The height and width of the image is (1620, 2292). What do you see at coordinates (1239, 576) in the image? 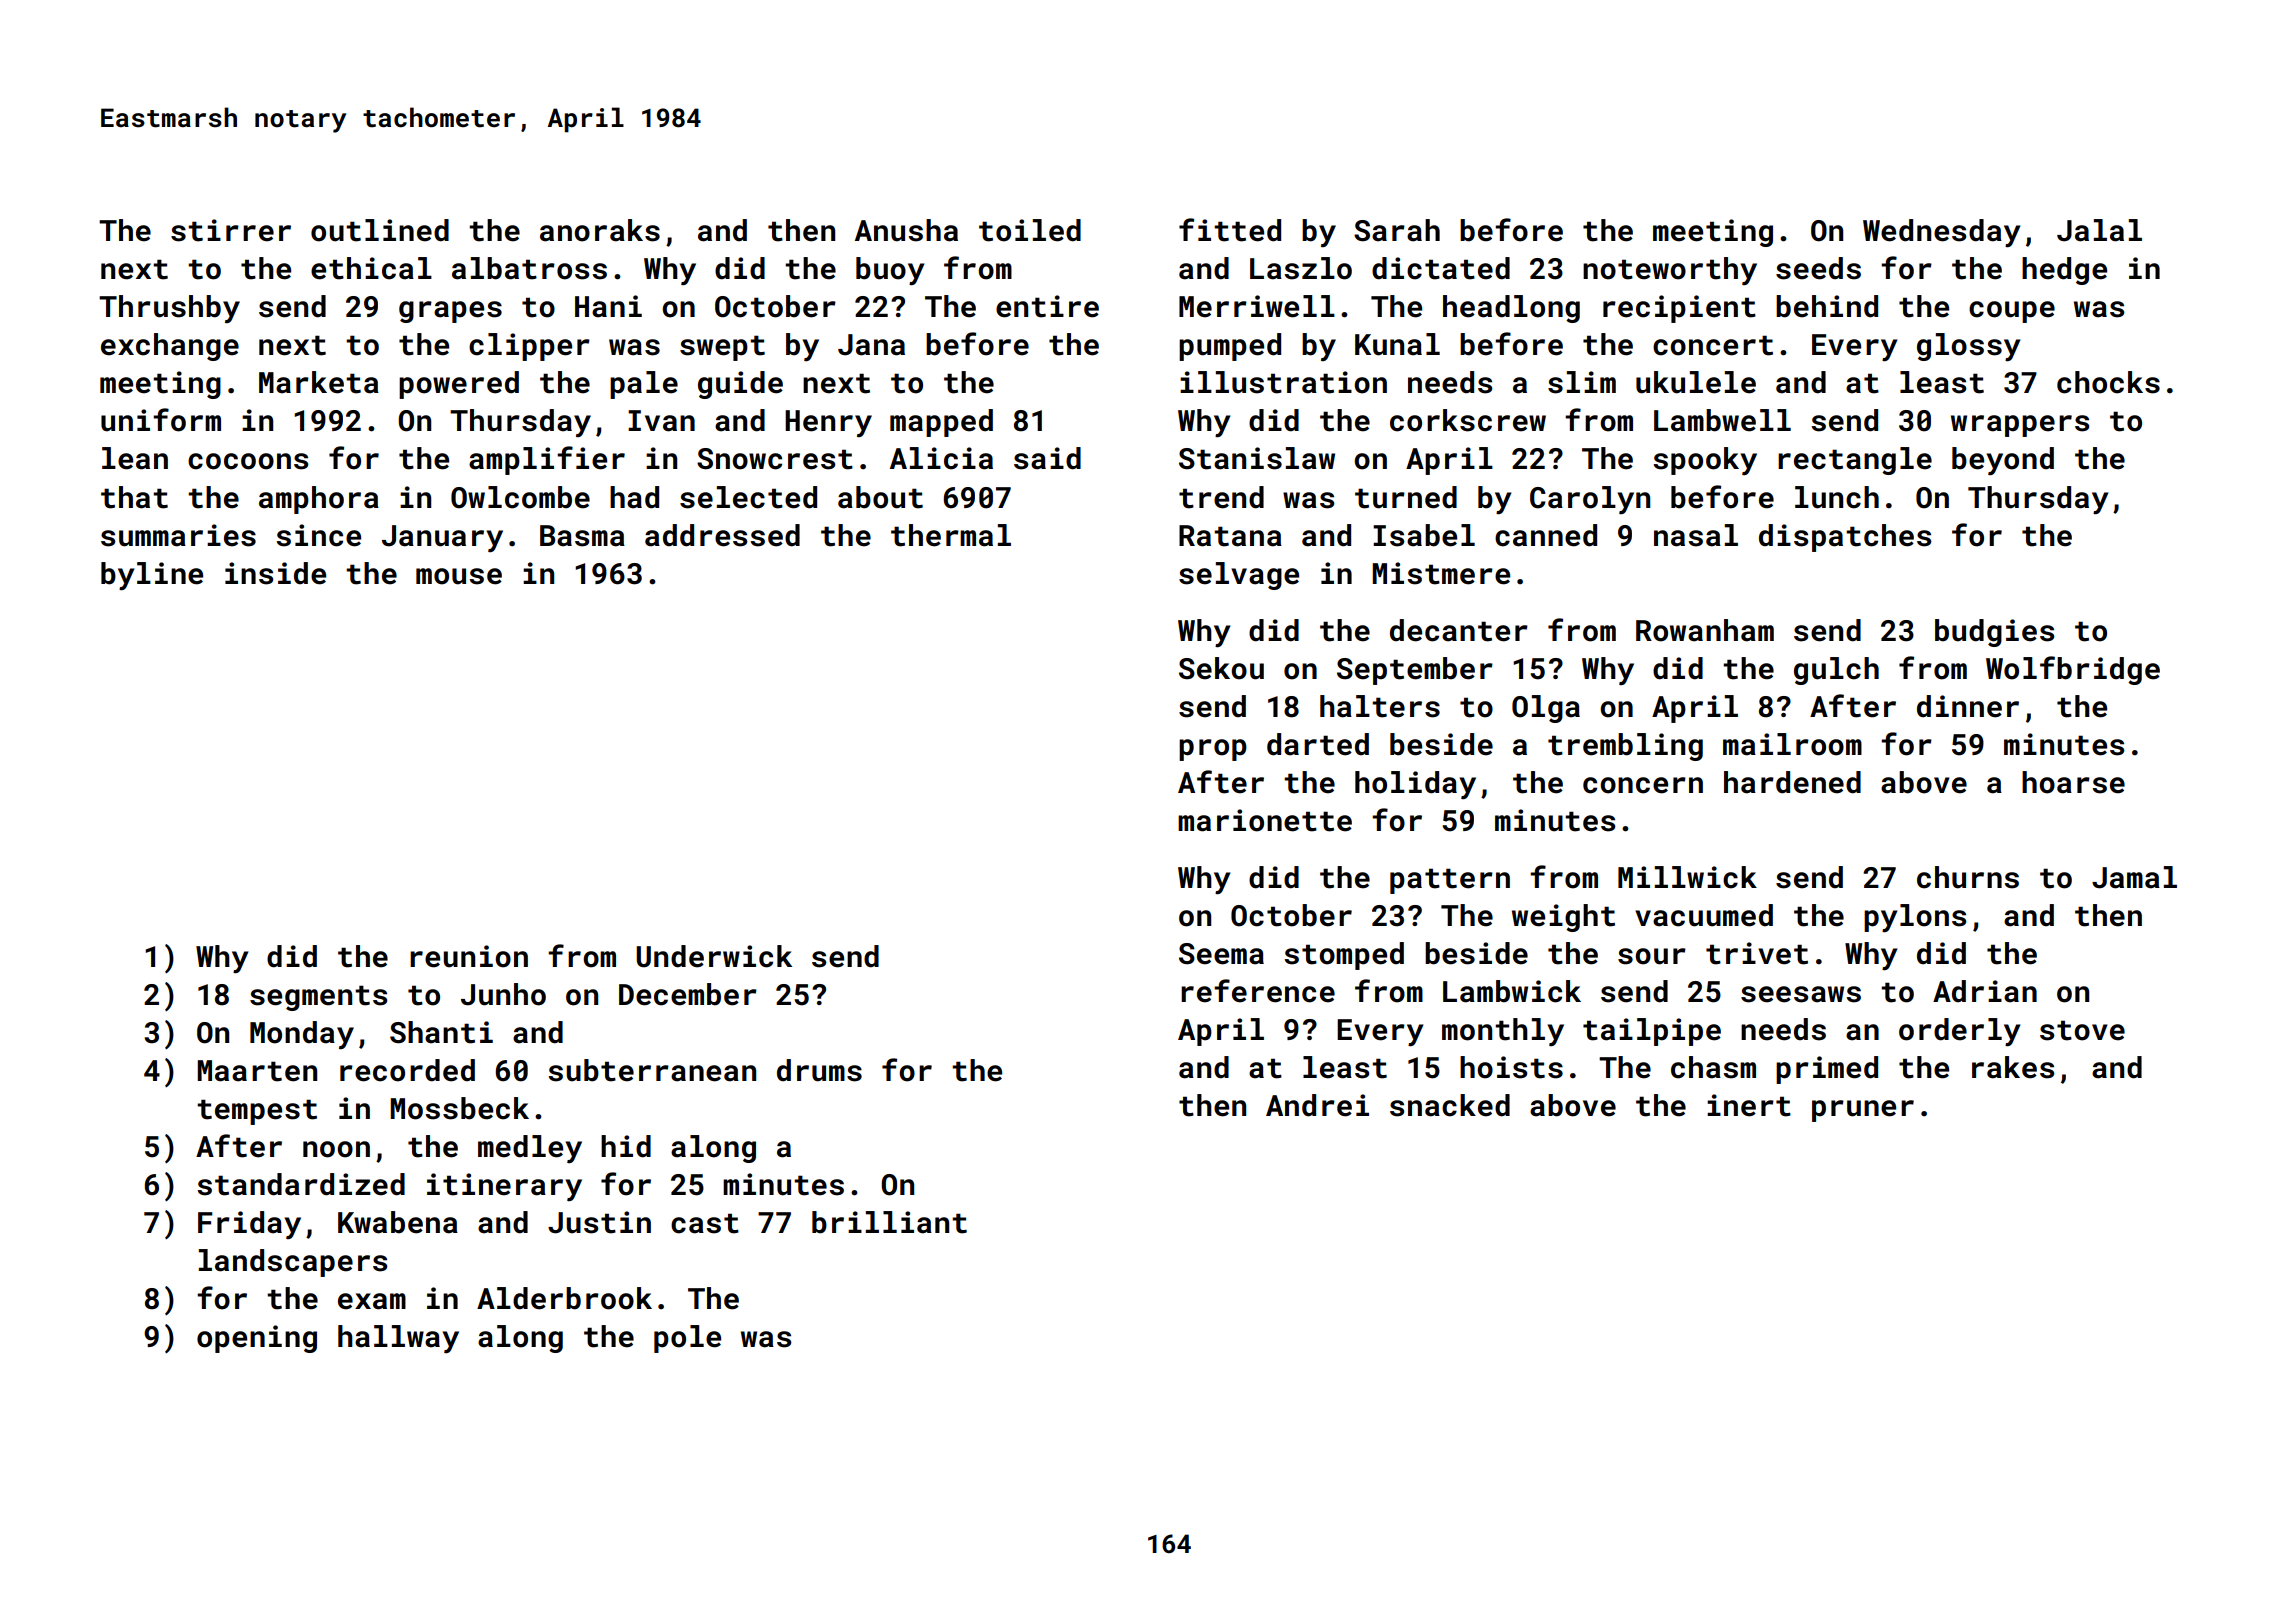
I see `selvage` at bounding box center [1239, 576].
